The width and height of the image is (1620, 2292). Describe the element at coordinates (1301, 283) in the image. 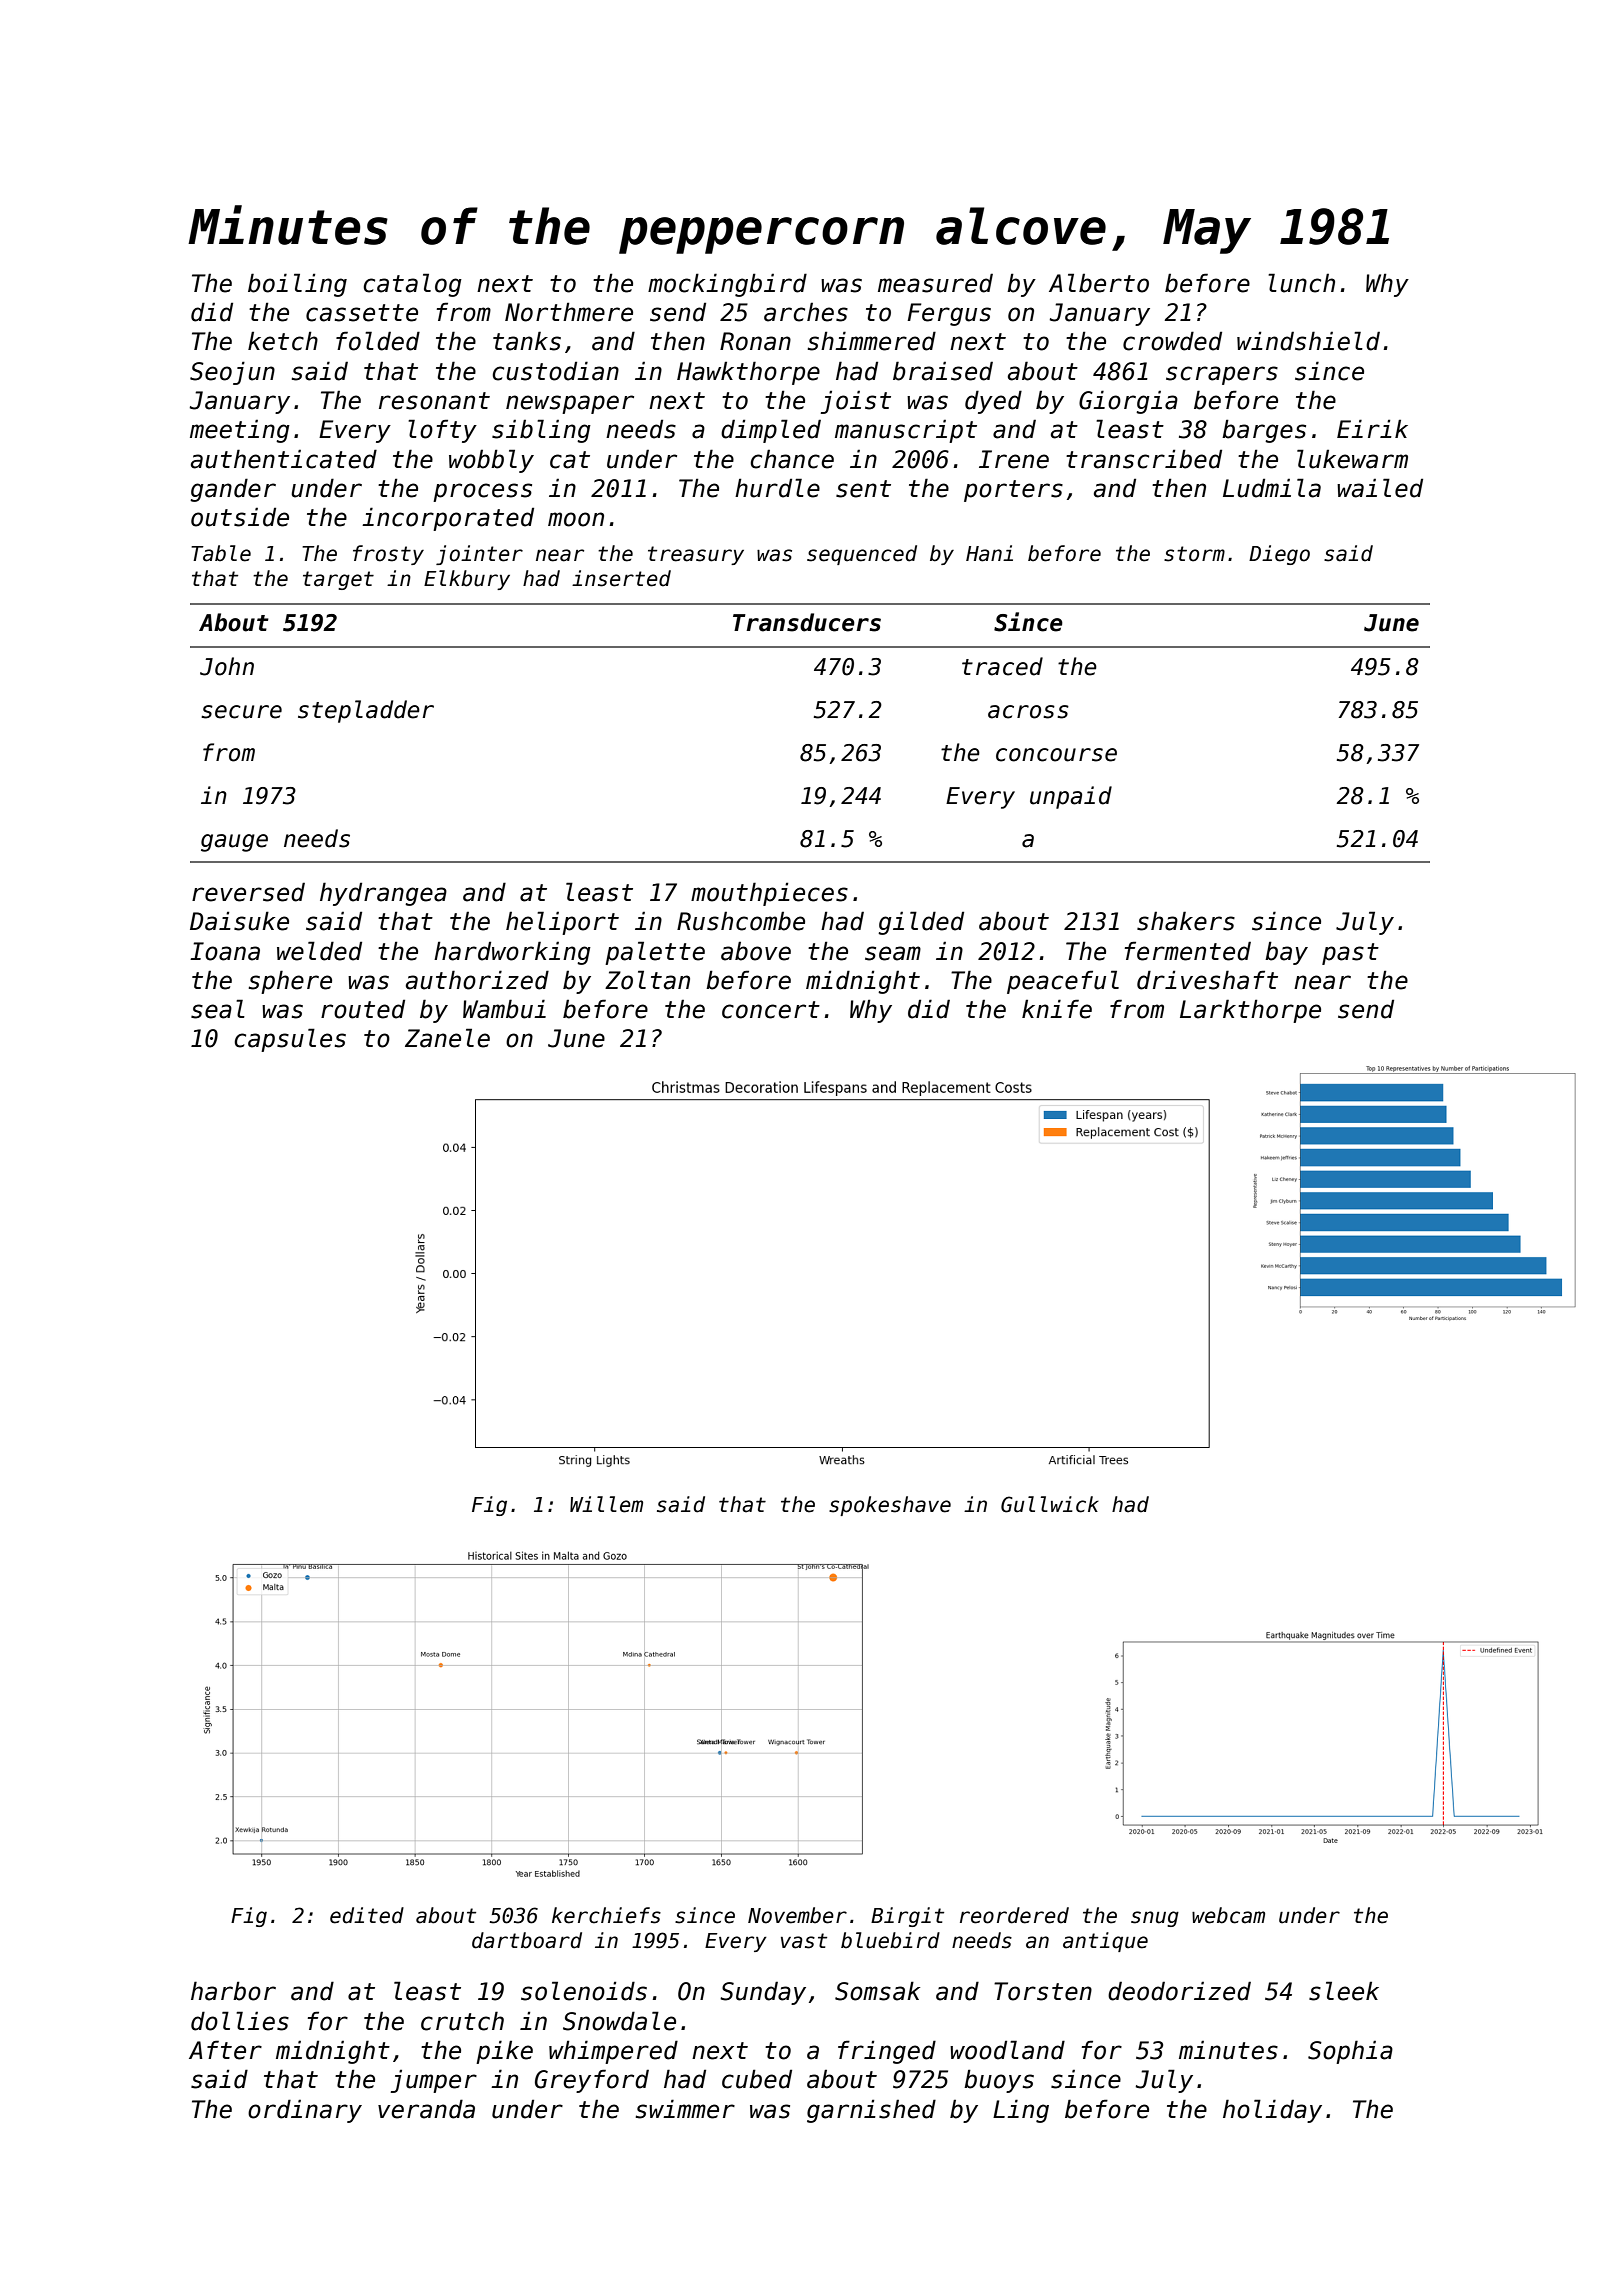

I see `lunch` at that location.
